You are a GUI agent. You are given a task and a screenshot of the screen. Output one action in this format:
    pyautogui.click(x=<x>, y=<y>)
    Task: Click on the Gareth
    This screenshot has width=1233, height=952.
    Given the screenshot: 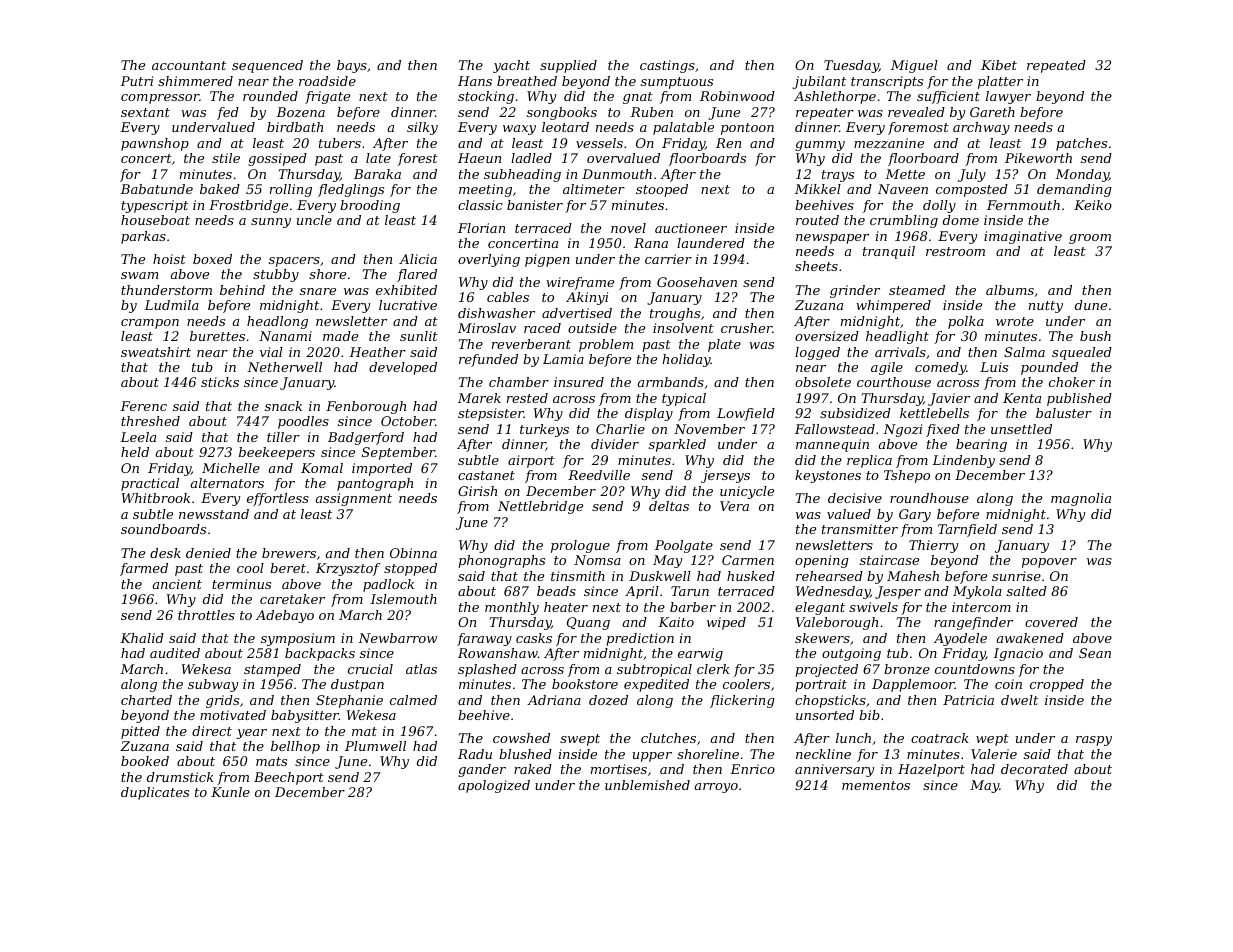 What is the action you would take?
    pyautogui.click(x=992, y=112)
